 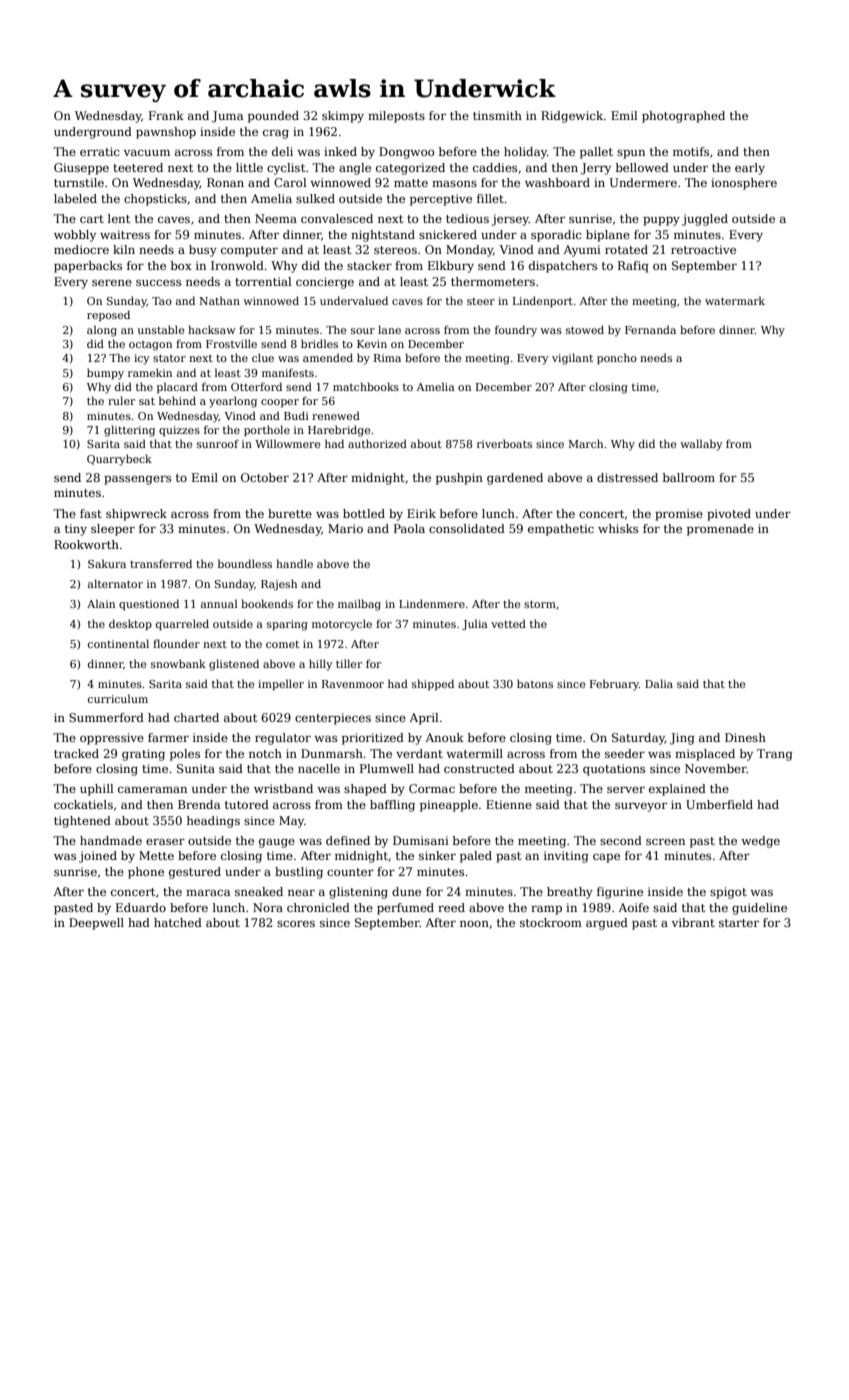 What do you see at coordinates (118, 698) in the screenshot?
I see `curriculum` at bounding box center [118, 698].
